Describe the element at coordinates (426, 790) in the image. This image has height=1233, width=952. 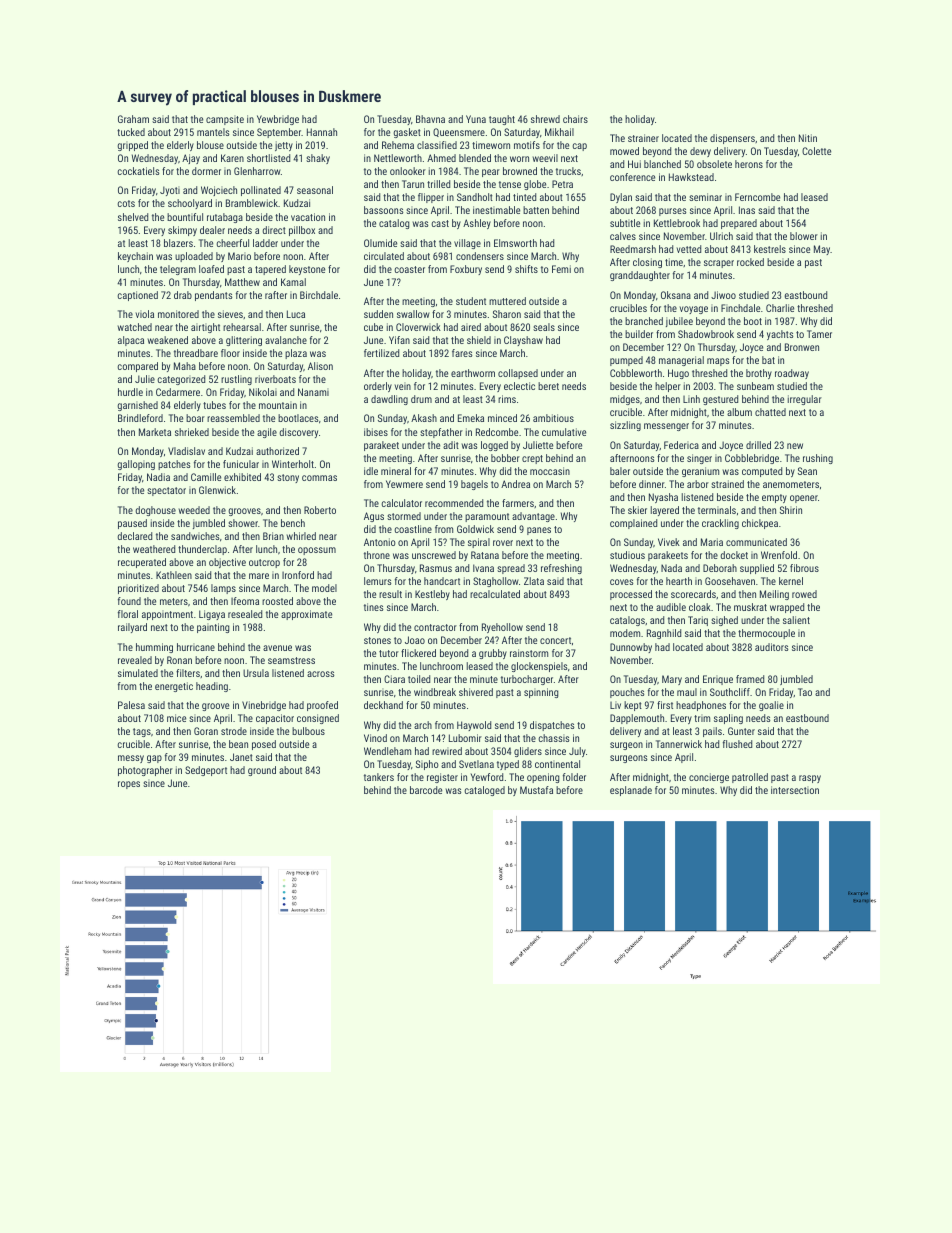
I see `barcode` at that location.
